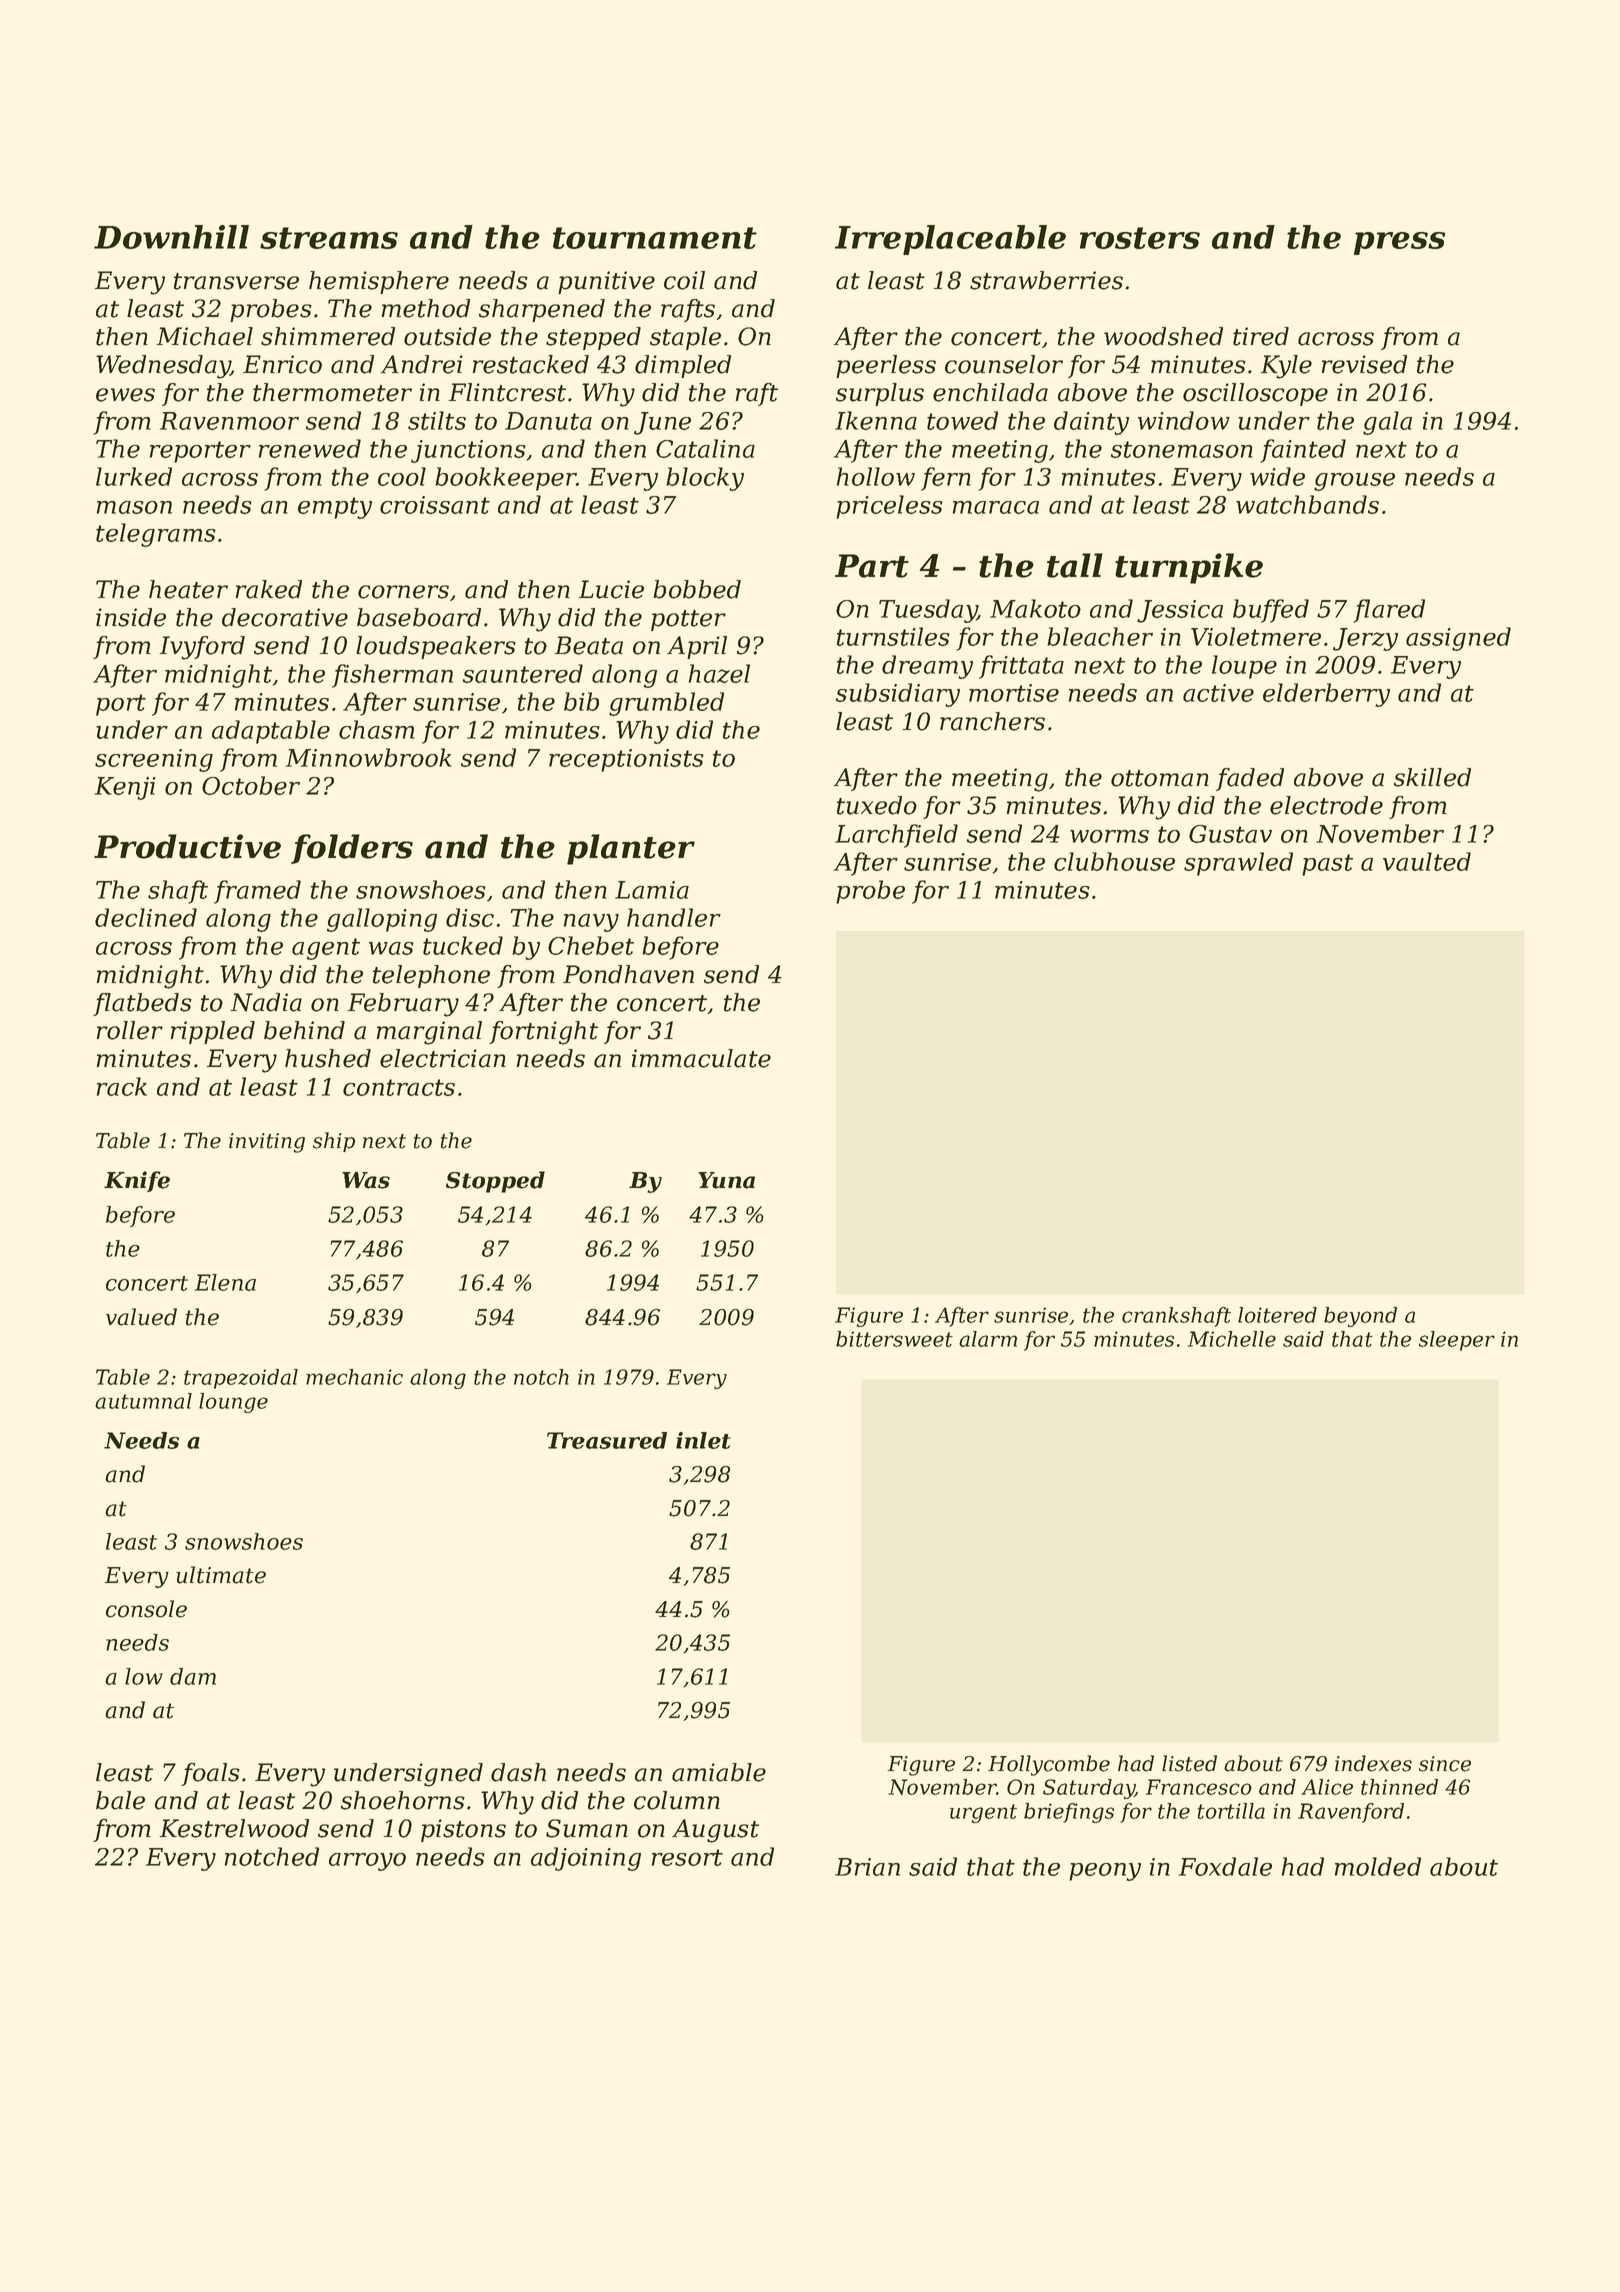 The height and width of the image is (2292, 1620). Describe the element at coordinates (141, 1317) in the image. I see `valued` at that location.
